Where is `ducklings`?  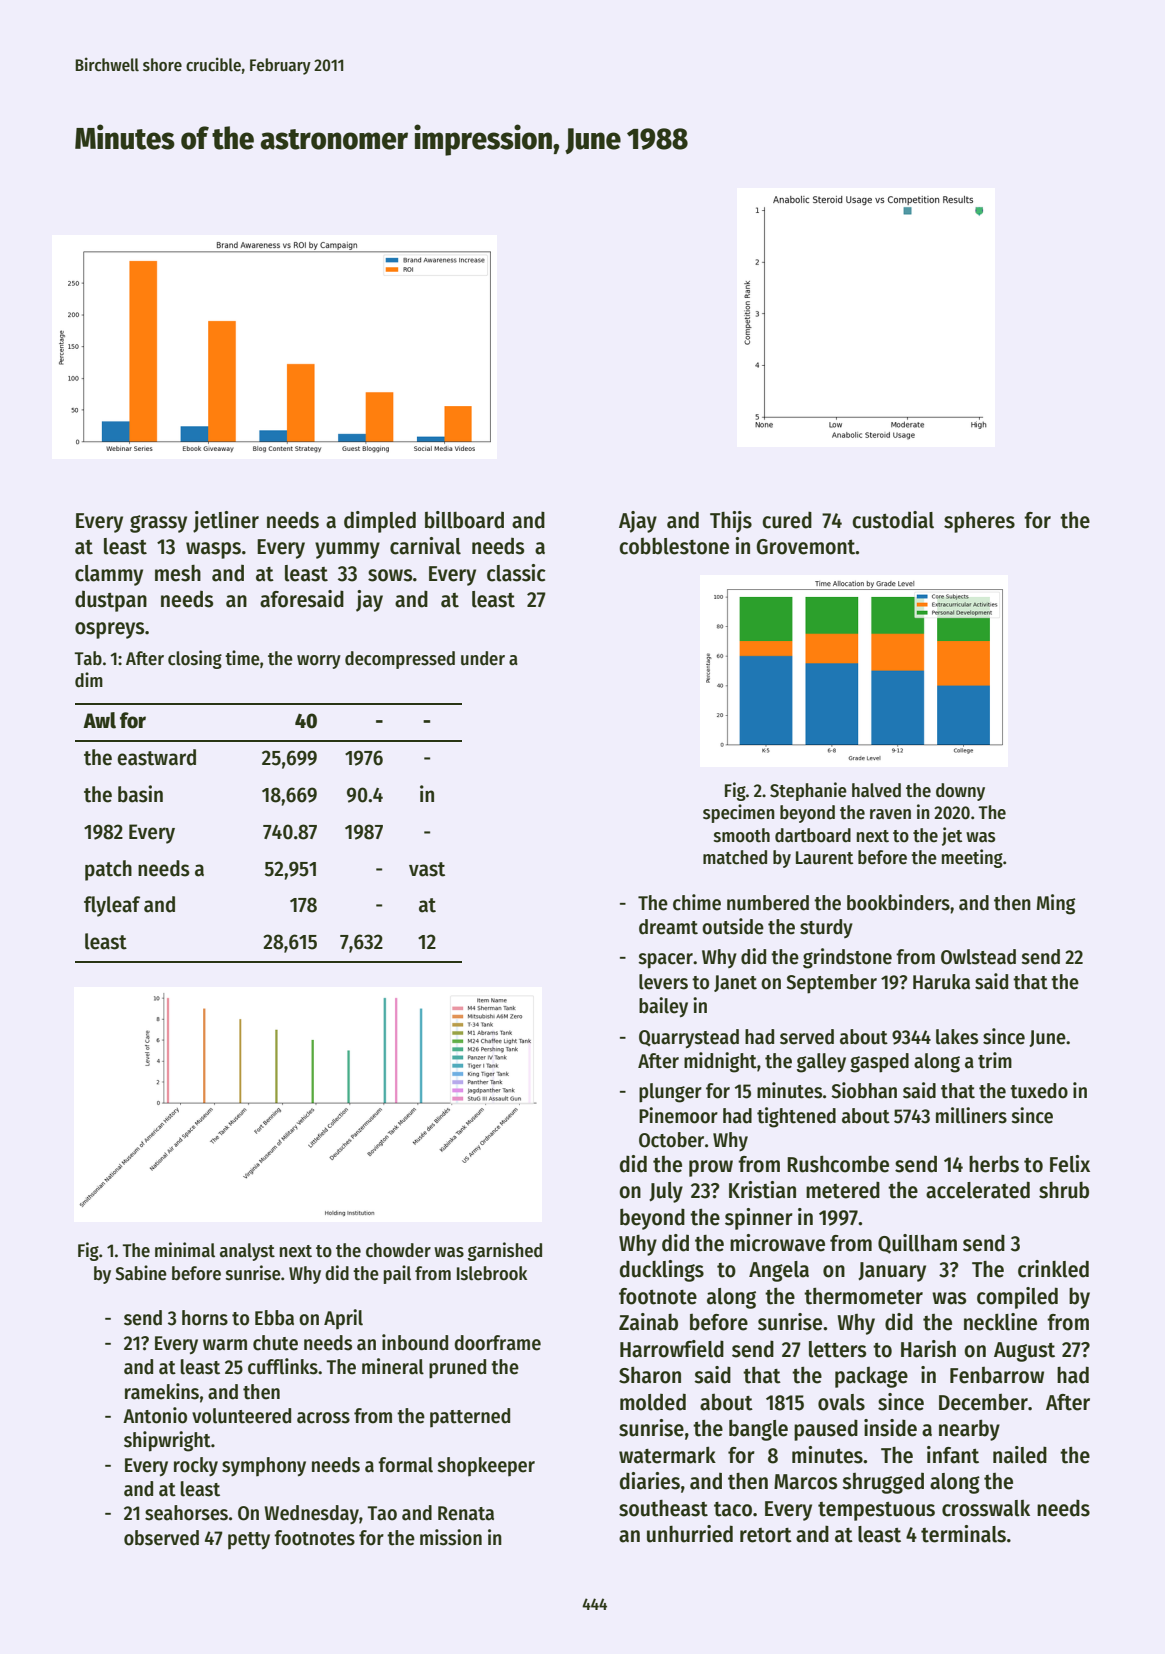 ducklings is located at coordinates (662, 1271).
